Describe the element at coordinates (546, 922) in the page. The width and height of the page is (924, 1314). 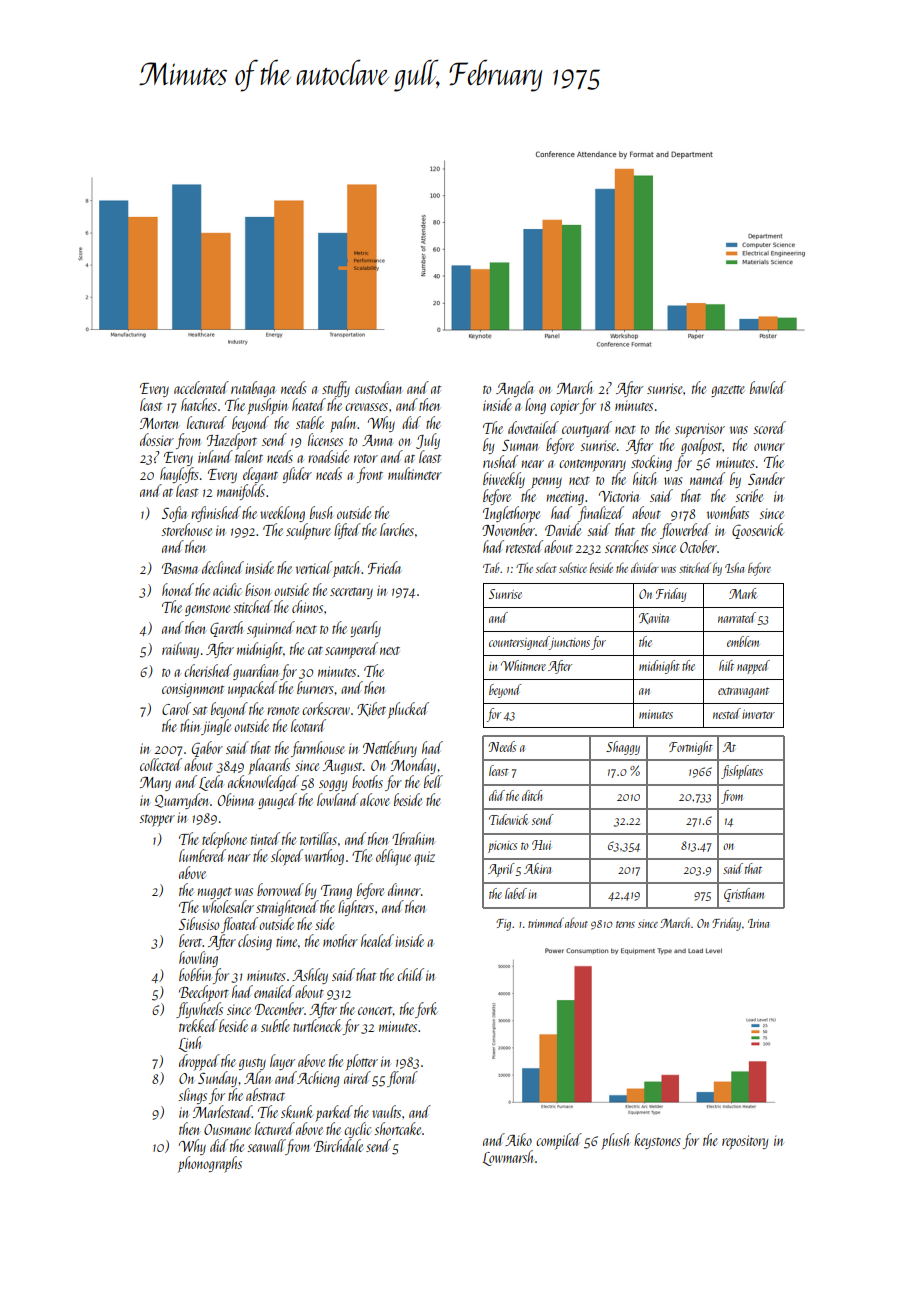
I see `trimmed` at that location.
